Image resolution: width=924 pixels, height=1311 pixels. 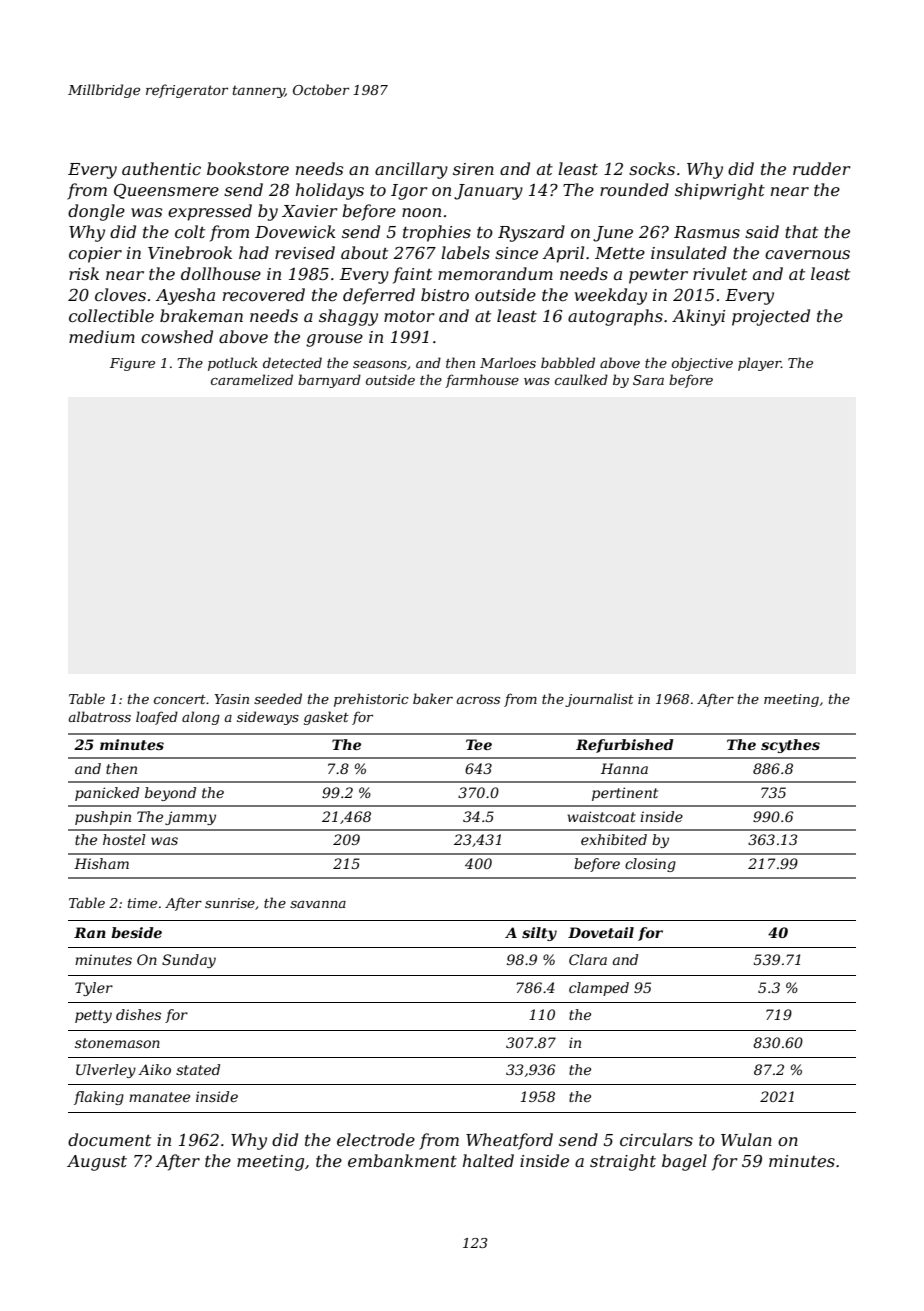 What do you see at coordinates (488, 1160) in the page?
I see `halted` at bounding box center [488, 1160].
